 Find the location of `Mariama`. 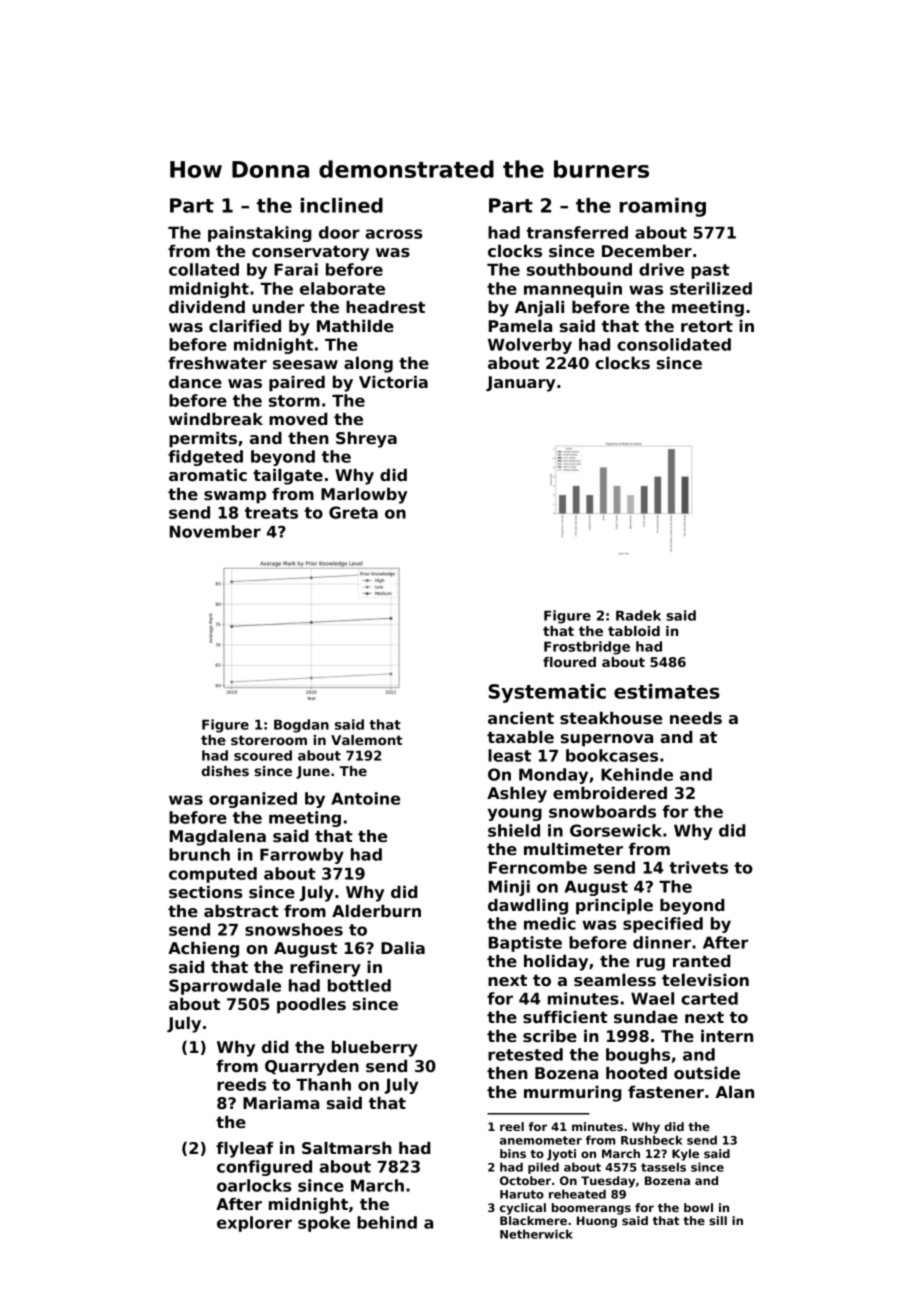

Mariama is located at coordinates (281, 1103).
